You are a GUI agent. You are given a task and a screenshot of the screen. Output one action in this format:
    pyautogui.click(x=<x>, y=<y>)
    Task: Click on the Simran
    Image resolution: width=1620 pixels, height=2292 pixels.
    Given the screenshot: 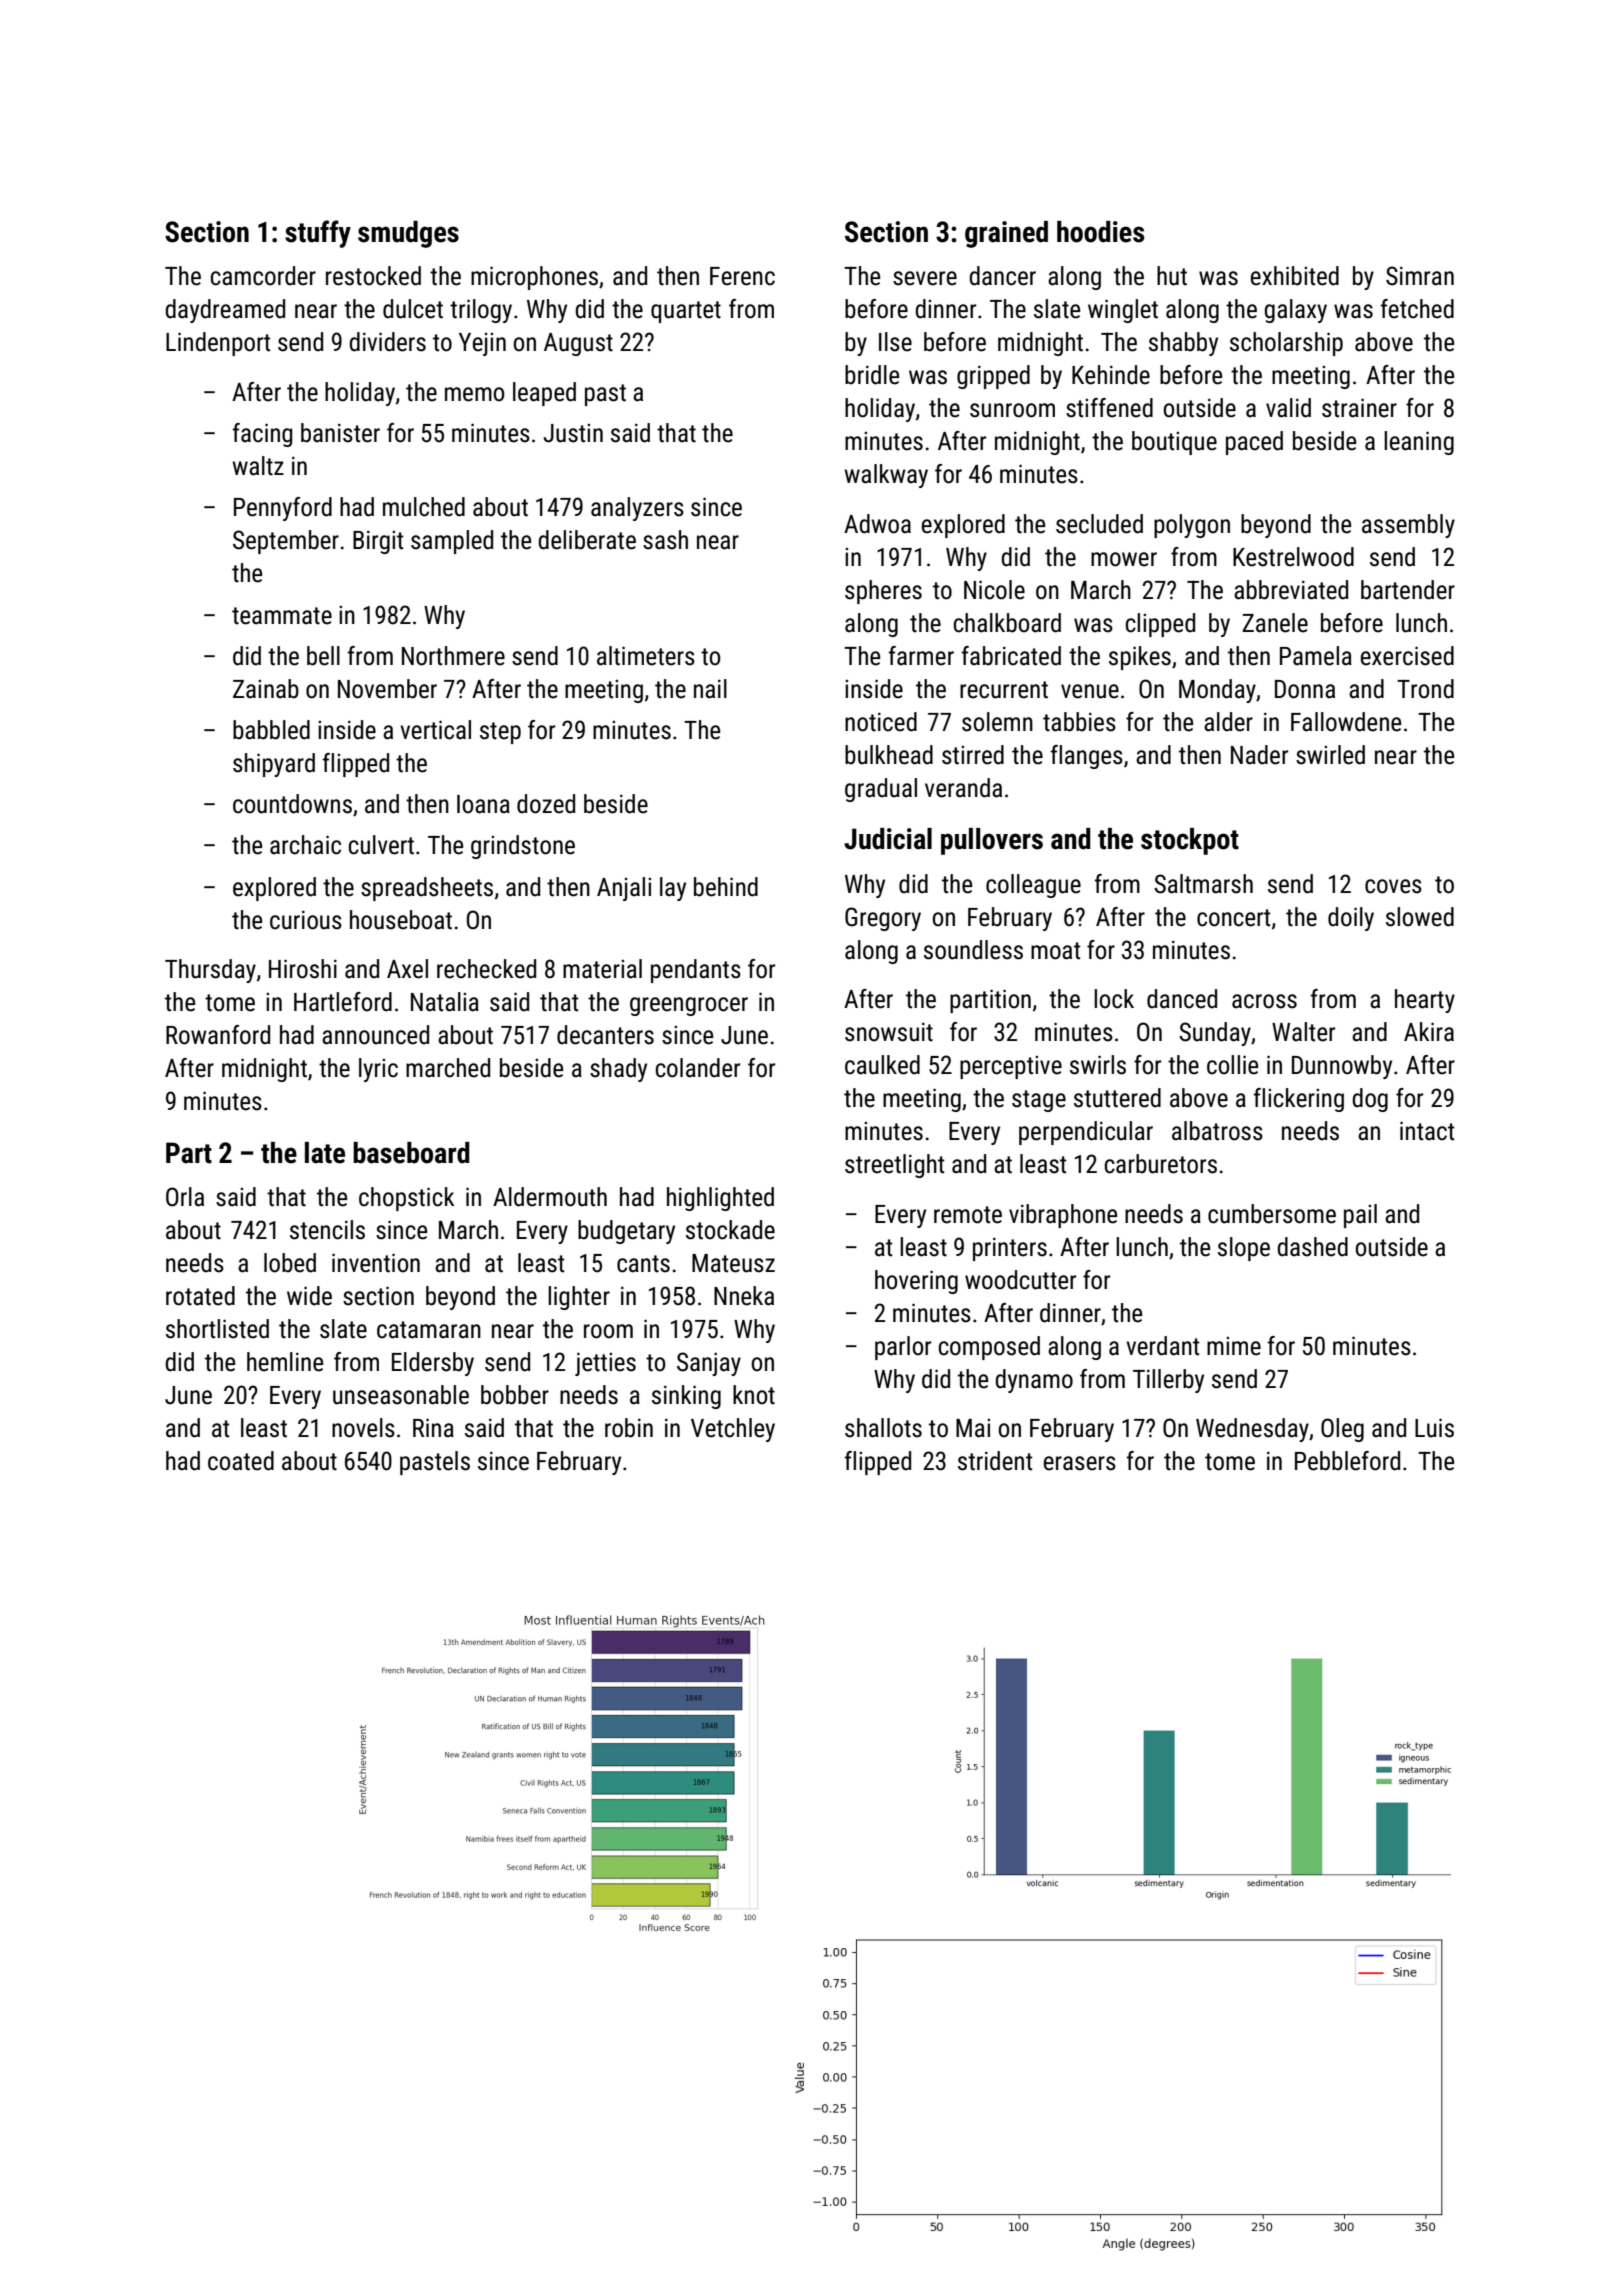 What is the action you would take?
    pyautogui.click(x=1420, y=276)
